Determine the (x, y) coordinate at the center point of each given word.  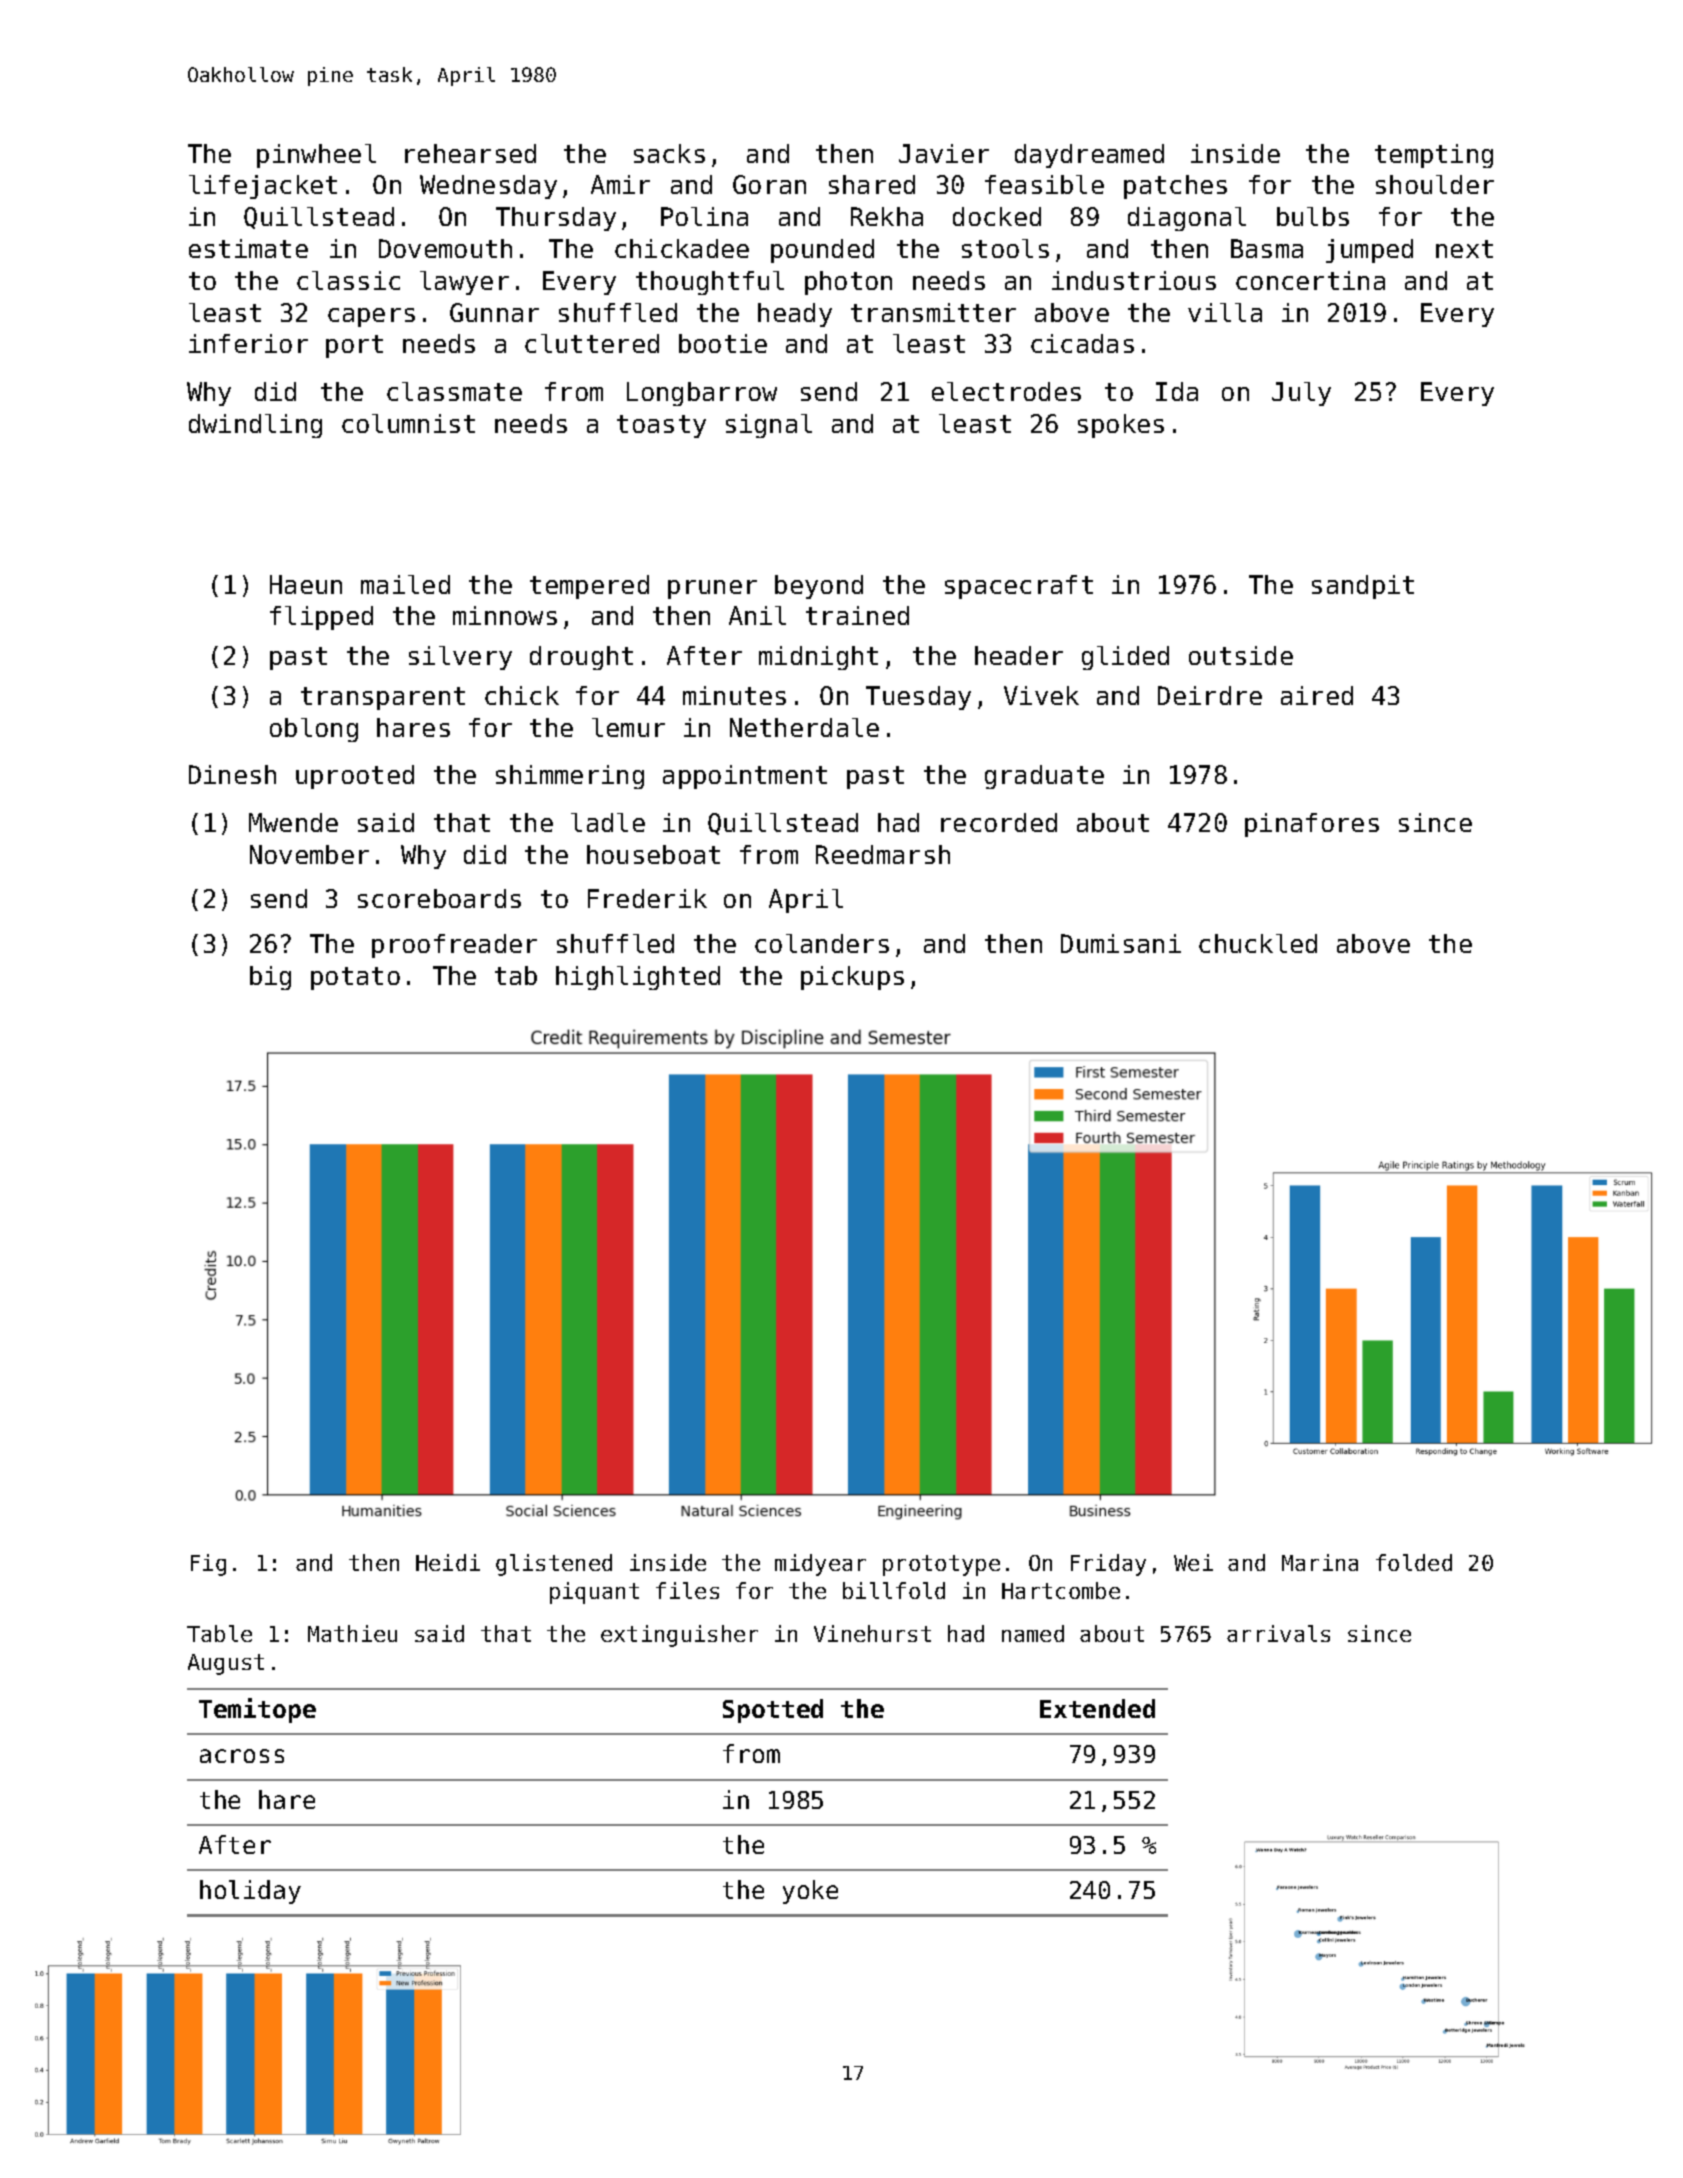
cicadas (1082, 343)
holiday (250, 1892)
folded (1414, 1562)
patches (1175, 187)
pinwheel (316, 156)
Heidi (448, 1562)
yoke (810, 1892)
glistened (554, 1565)
